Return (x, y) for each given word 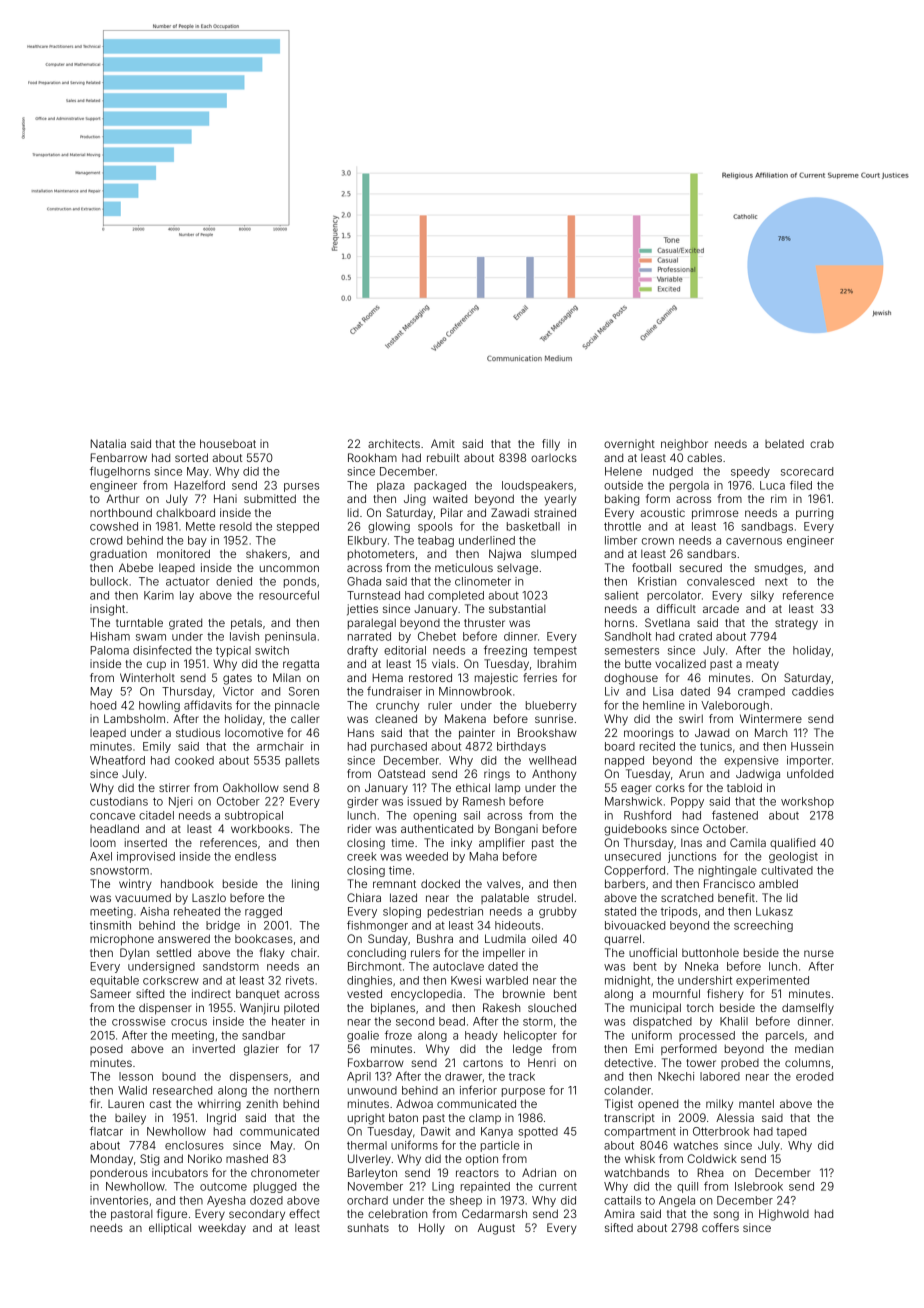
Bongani (516, 830)
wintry (135, 885)
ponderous (119, 1173)
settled (173, 952)
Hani (225, 498)
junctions (692, 857)
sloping (402, 912)
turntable (139, 622)
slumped (553, 555)
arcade (721, 608)
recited (657, 746)
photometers (381, 554)
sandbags (767, 527)
